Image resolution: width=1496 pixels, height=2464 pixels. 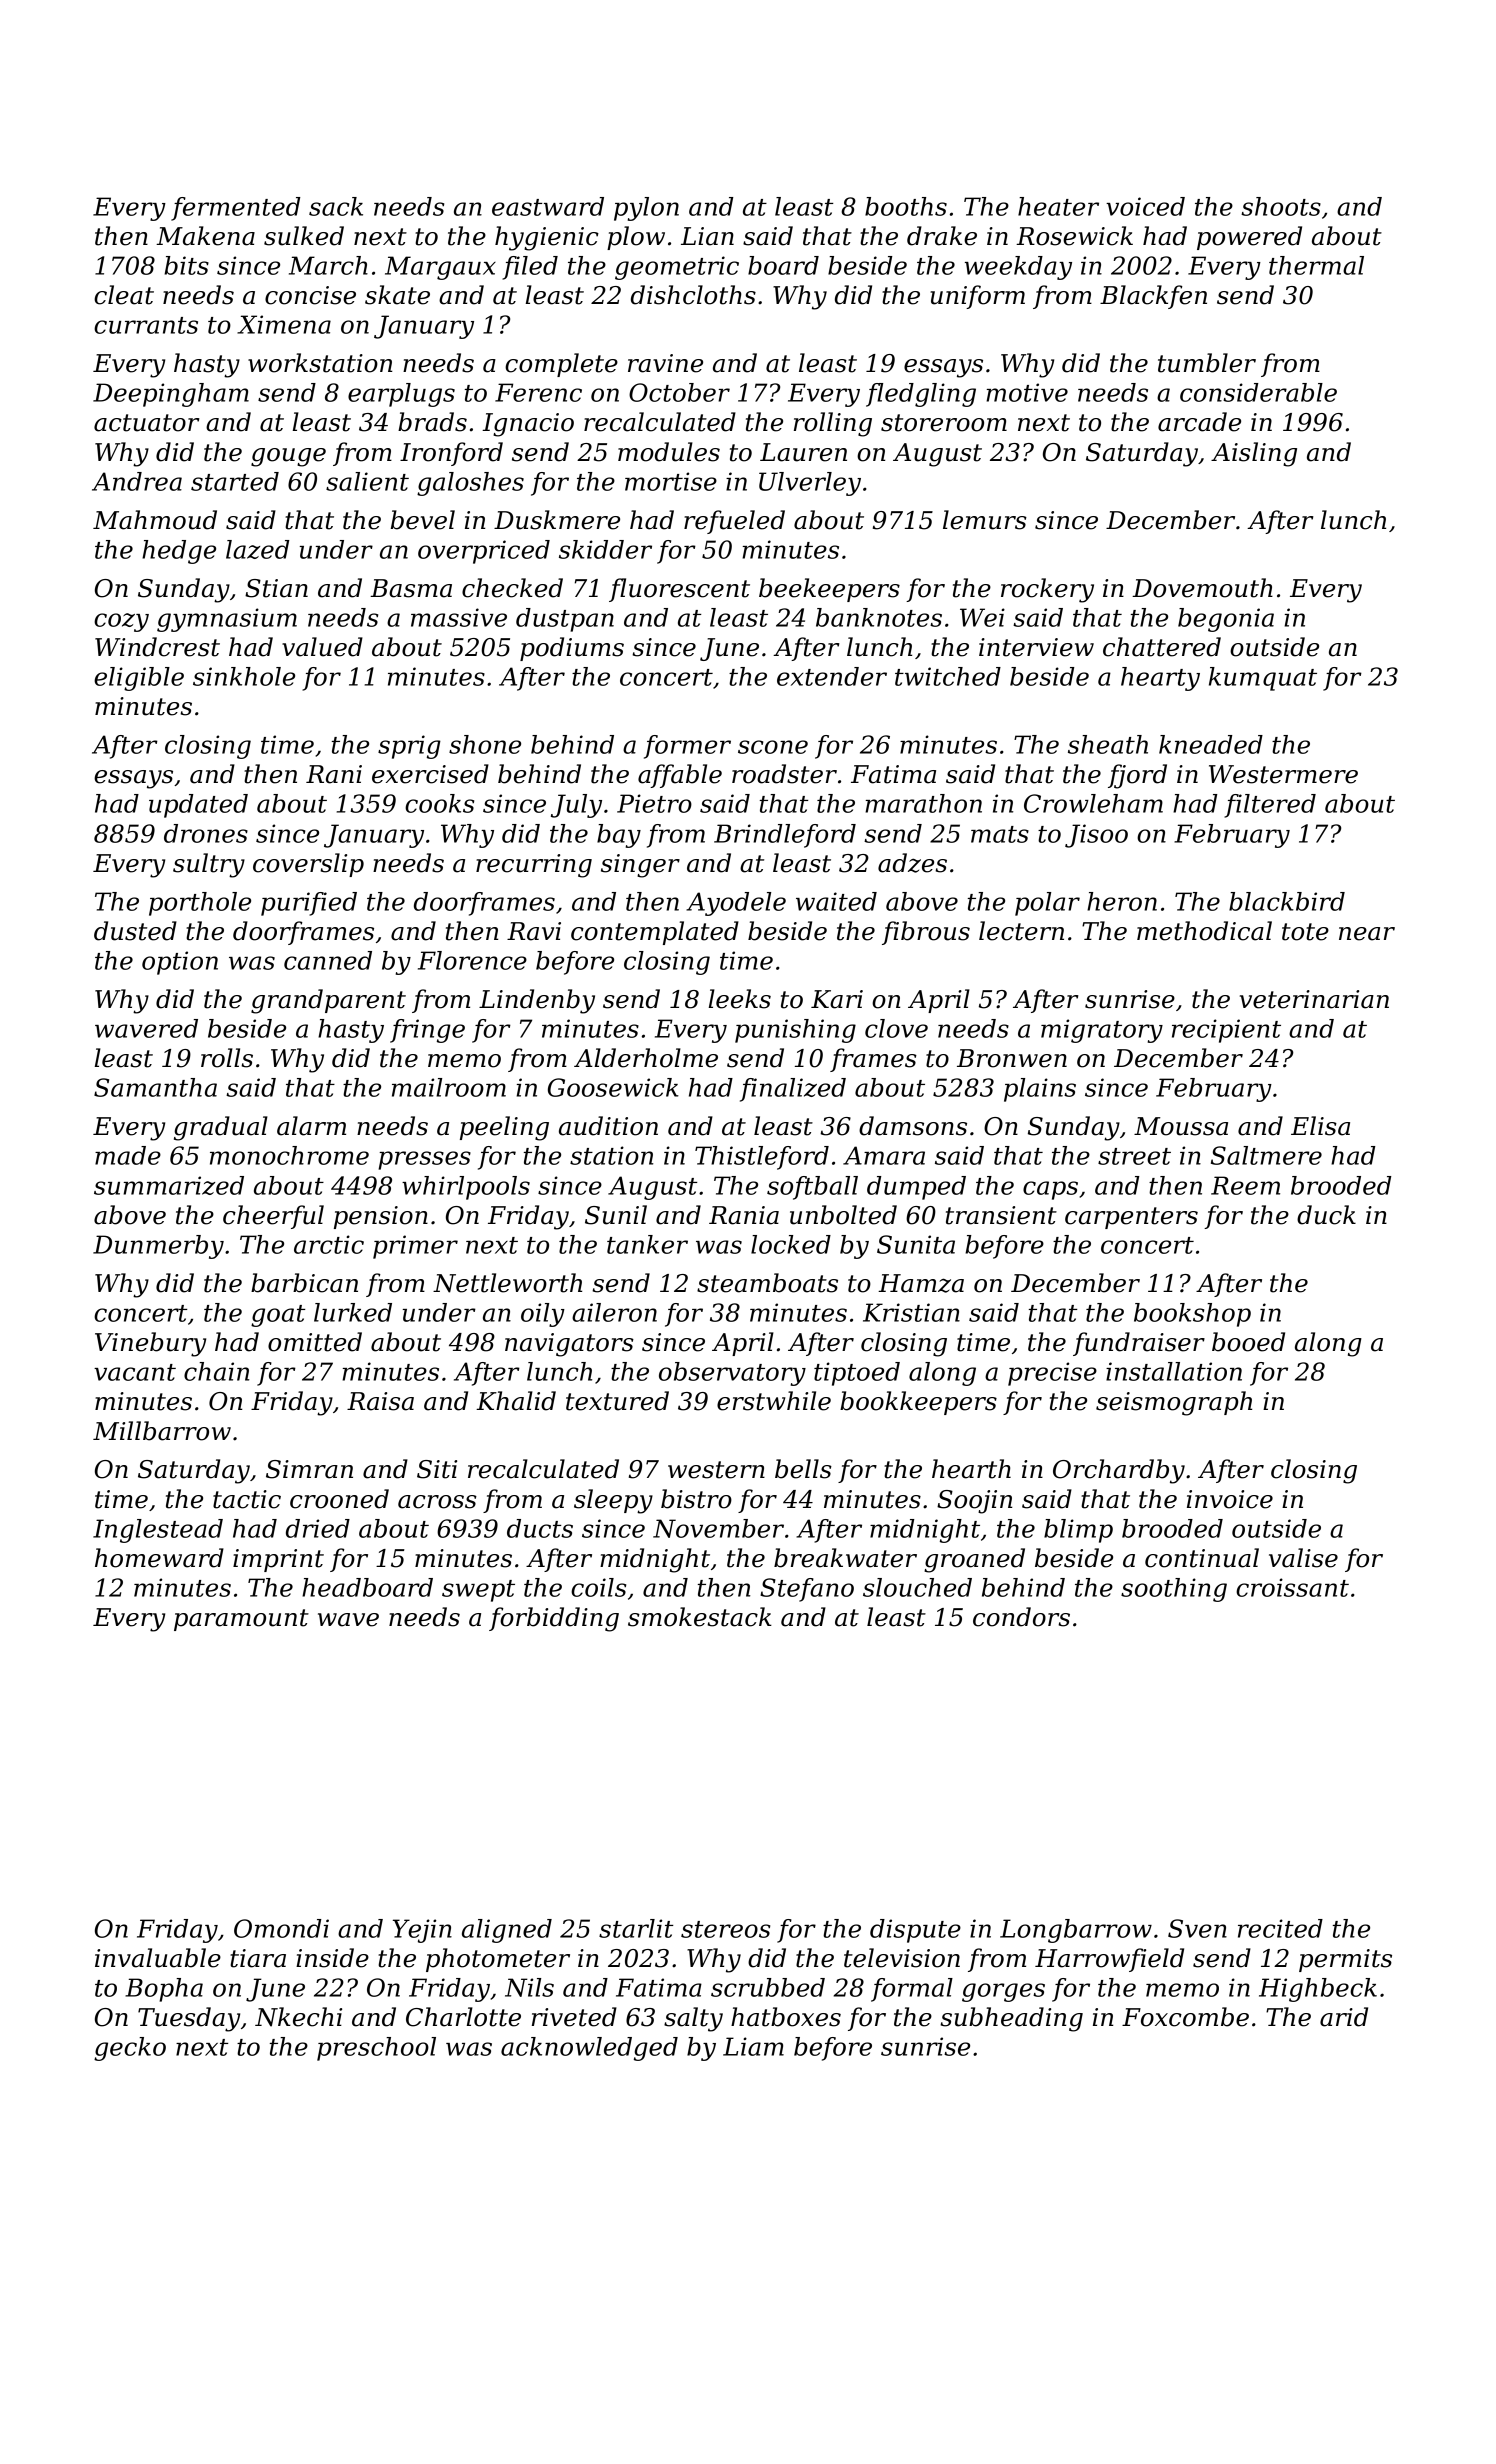 I want to click on kumquat, so click(x=1263, y=679).
